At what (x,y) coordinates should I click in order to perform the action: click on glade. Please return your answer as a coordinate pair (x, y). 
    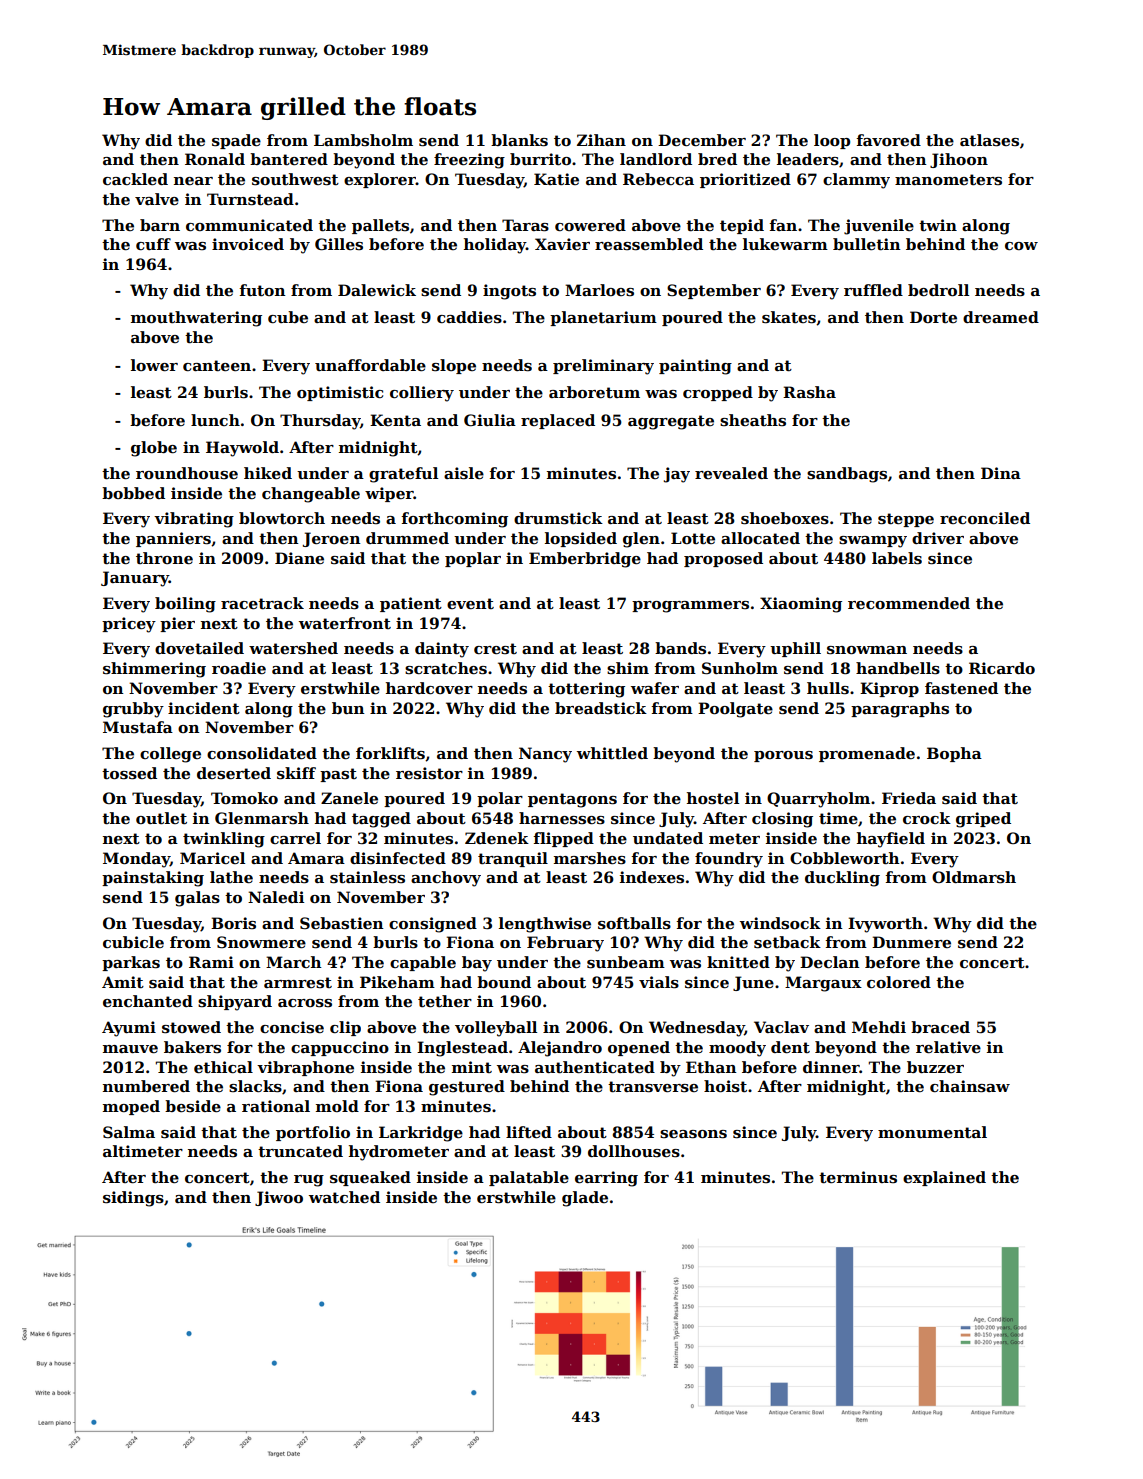
    Looking at the image, I should click on (585, 1199).
